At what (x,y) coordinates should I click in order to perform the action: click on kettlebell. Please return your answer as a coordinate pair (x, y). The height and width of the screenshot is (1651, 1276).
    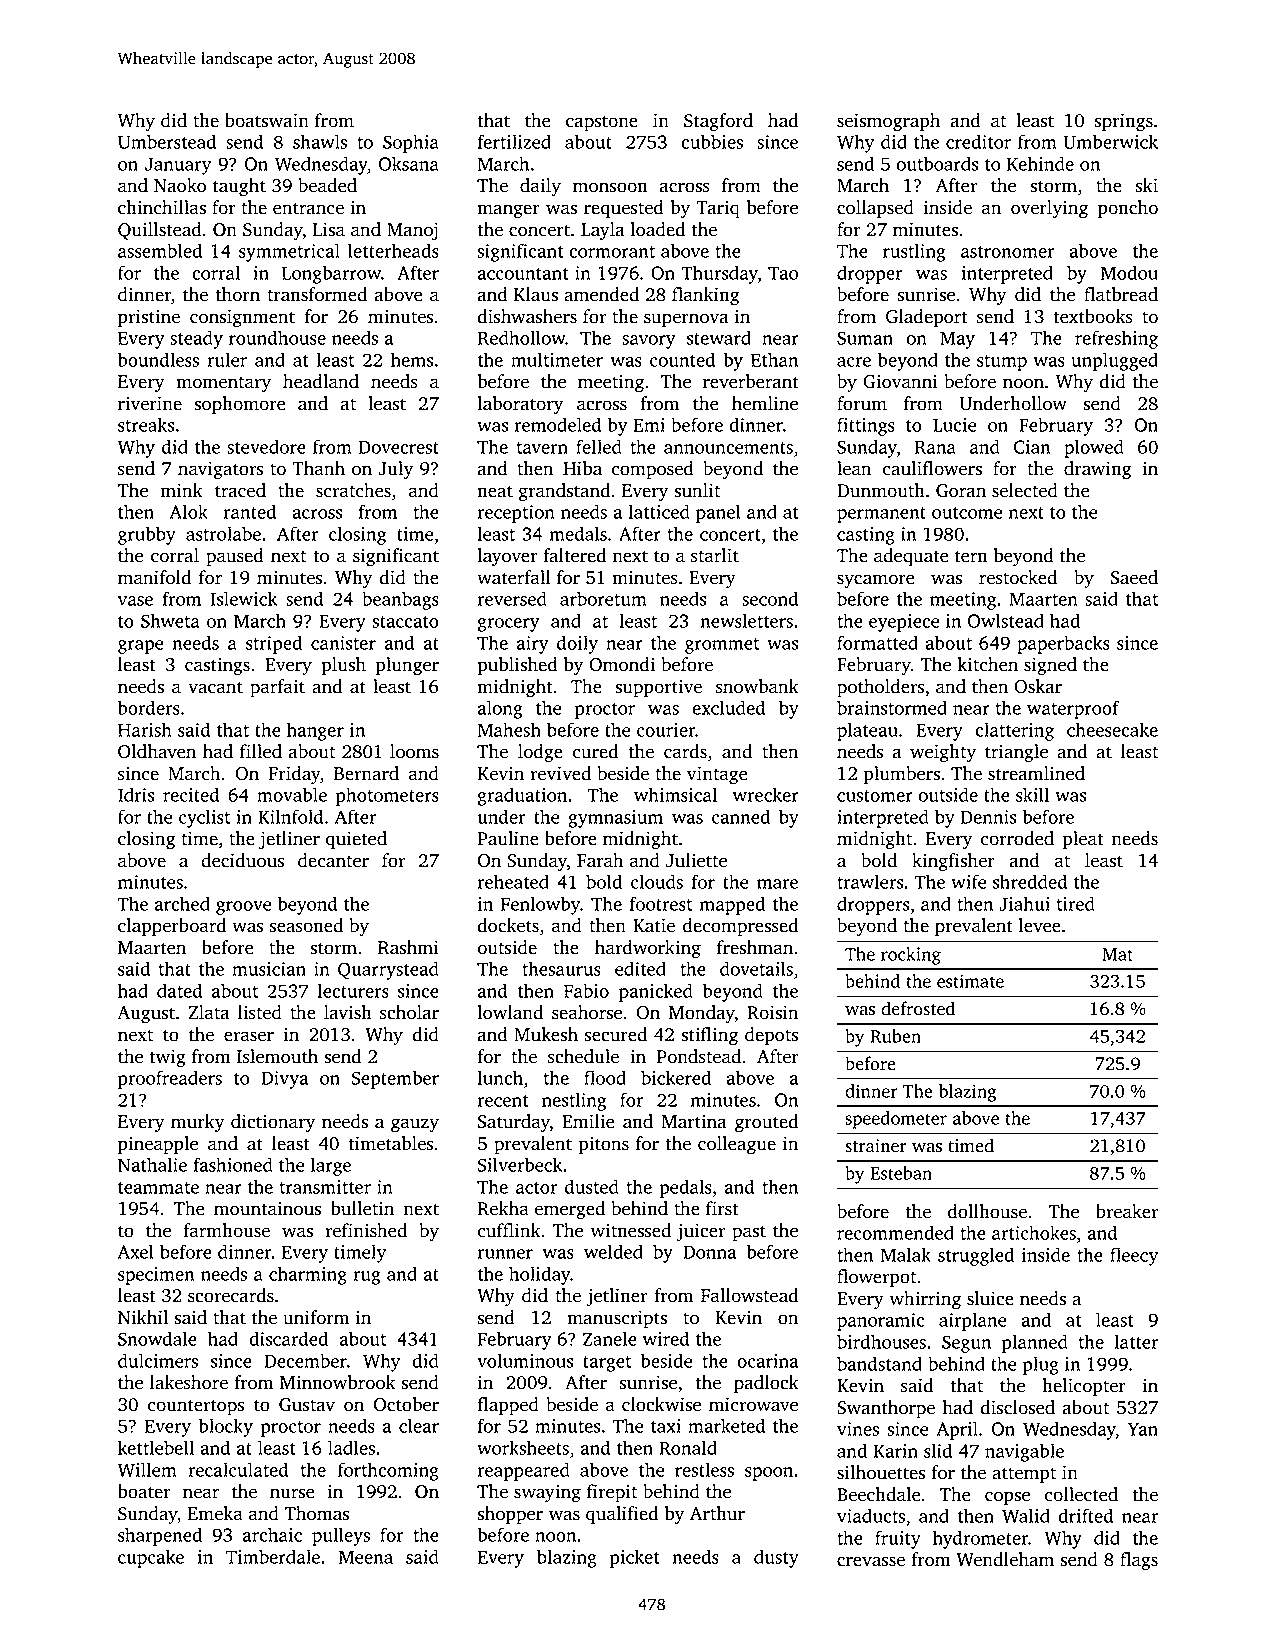
    Looking at the image, I should click on (156, 1447).
